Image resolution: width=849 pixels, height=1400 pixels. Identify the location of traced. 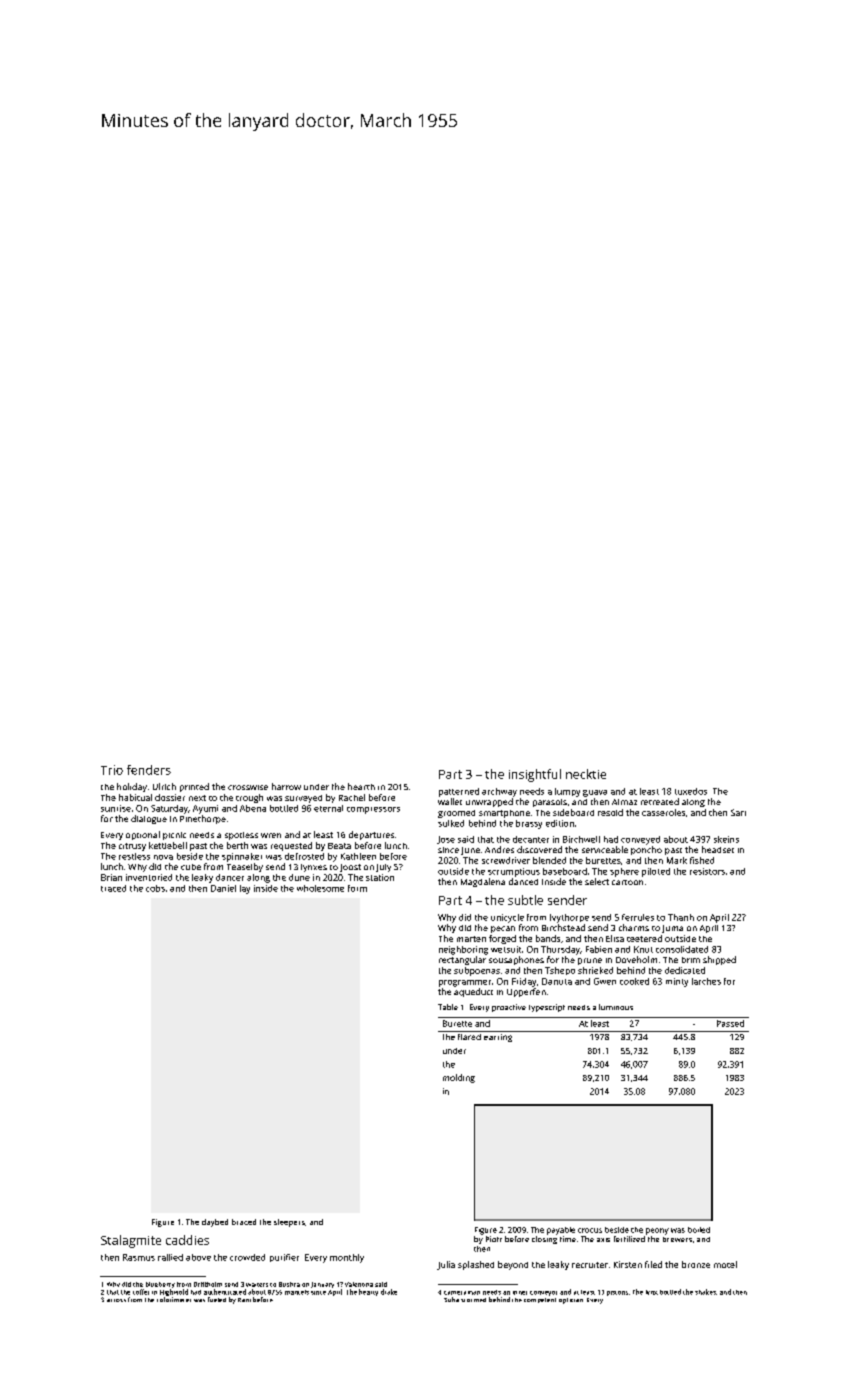
(113, 888).
